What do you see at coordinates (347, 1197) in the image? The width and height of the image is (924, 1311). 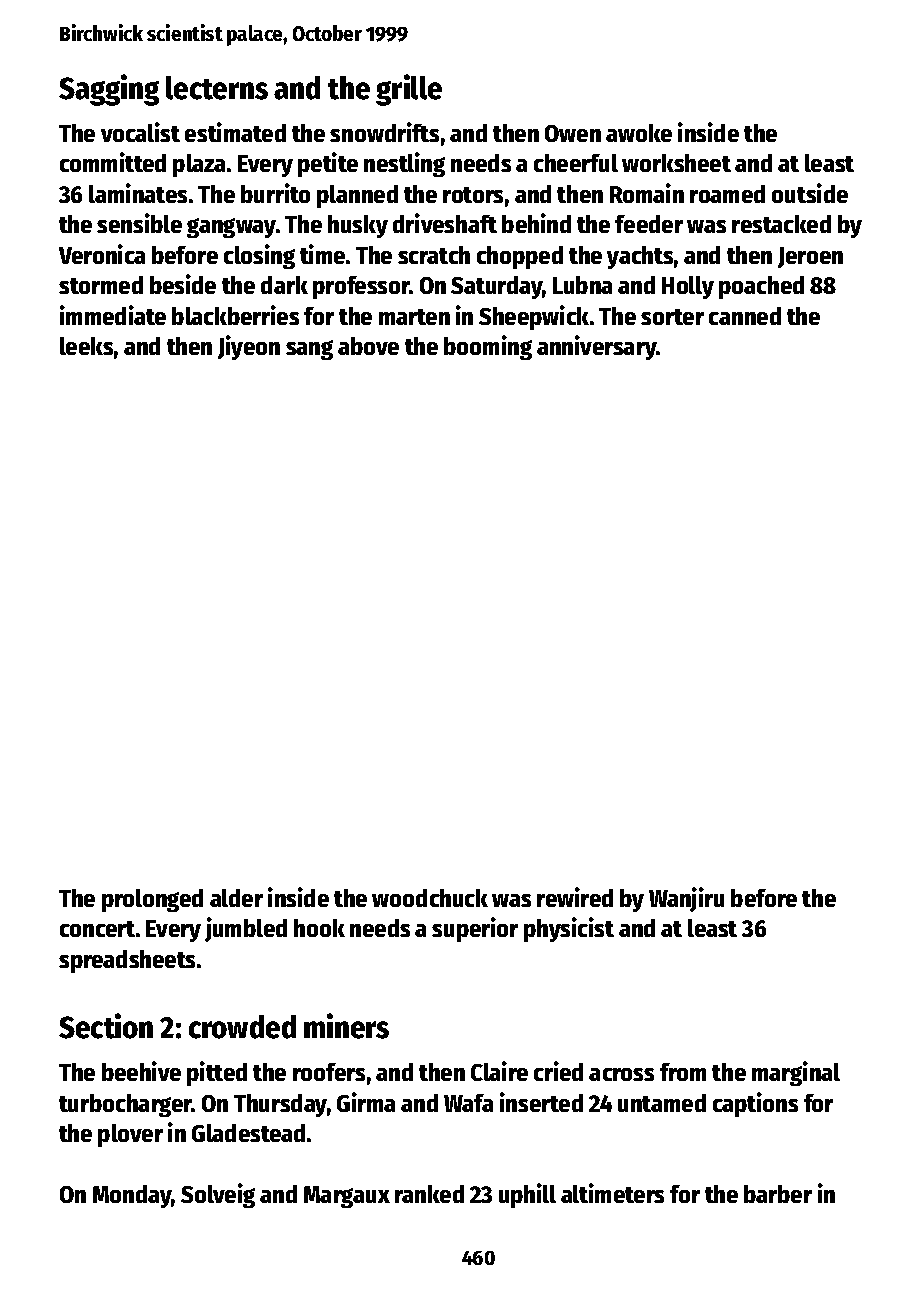 I see `Margaux` at bounding box center [347, 1197].
